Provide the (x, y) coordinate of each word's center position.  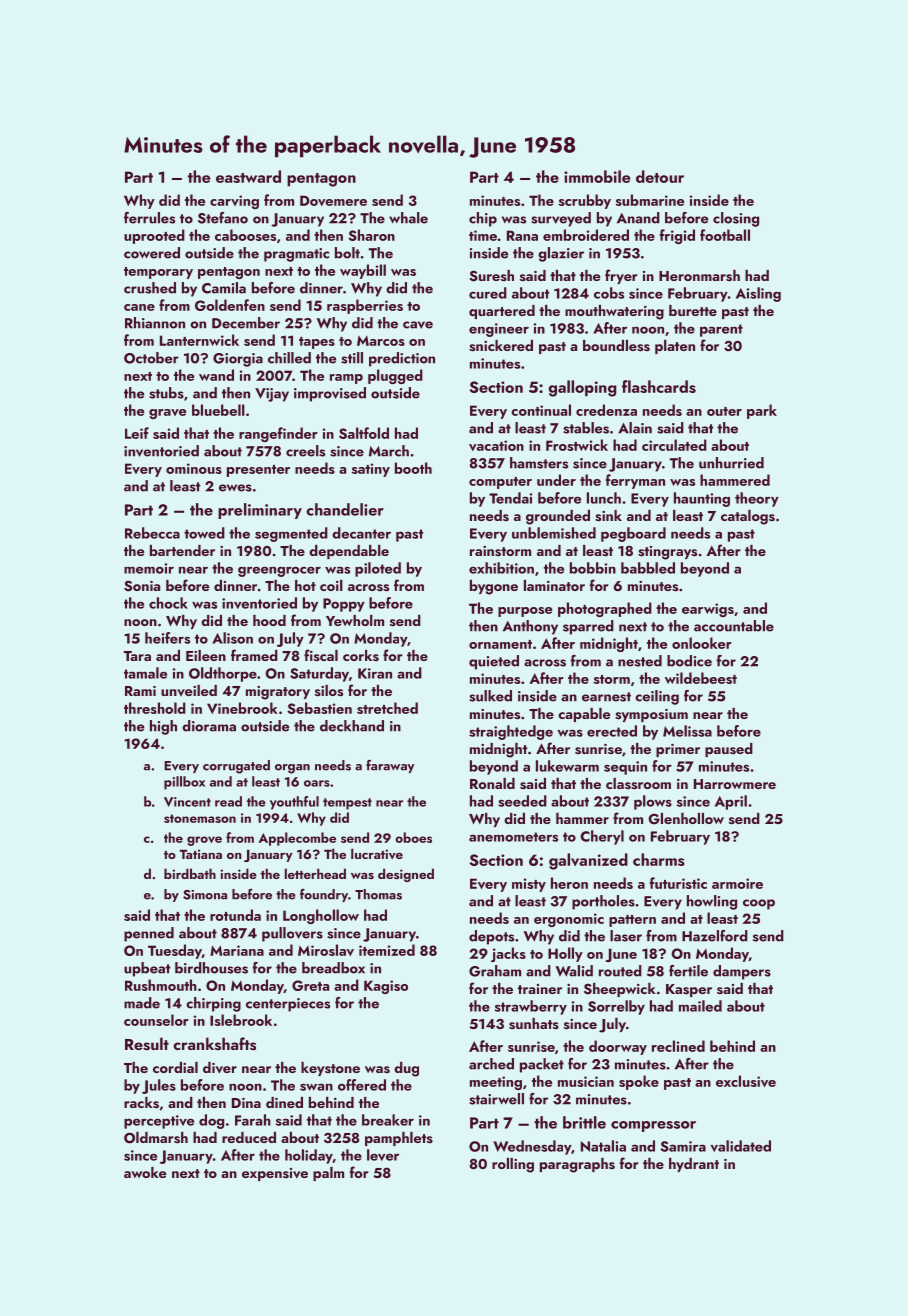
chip (483, 219)
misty (529, 885)
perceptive (159, 1122)
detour (660, 176)
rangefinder (278, 434)
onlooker (702, 643)
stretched (387, 708)
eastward (248, 176)
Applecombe (297, 839)
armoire (737, 883)
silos (329, 691)
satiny (371, 470)
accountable (734, 626)
